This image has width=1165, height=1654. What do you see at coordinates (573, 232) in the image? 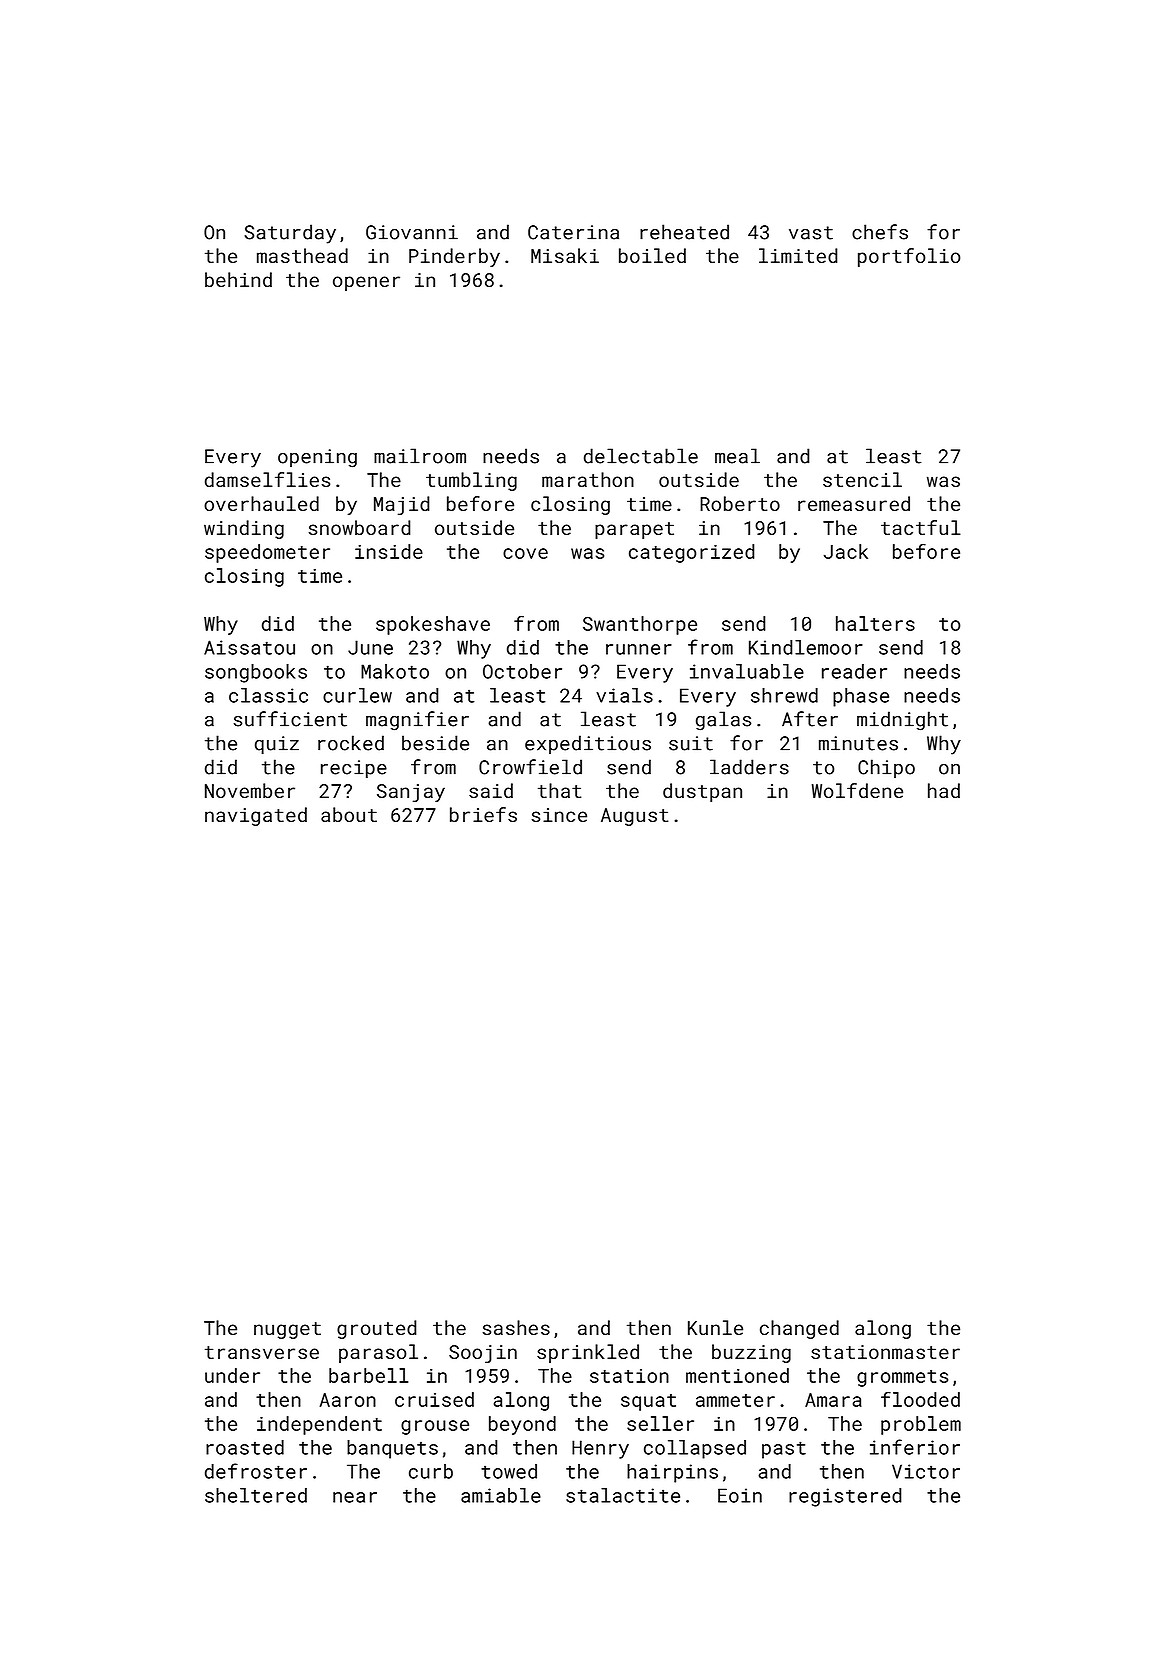
I see `Caterina` at bounding box center [573, 232].
